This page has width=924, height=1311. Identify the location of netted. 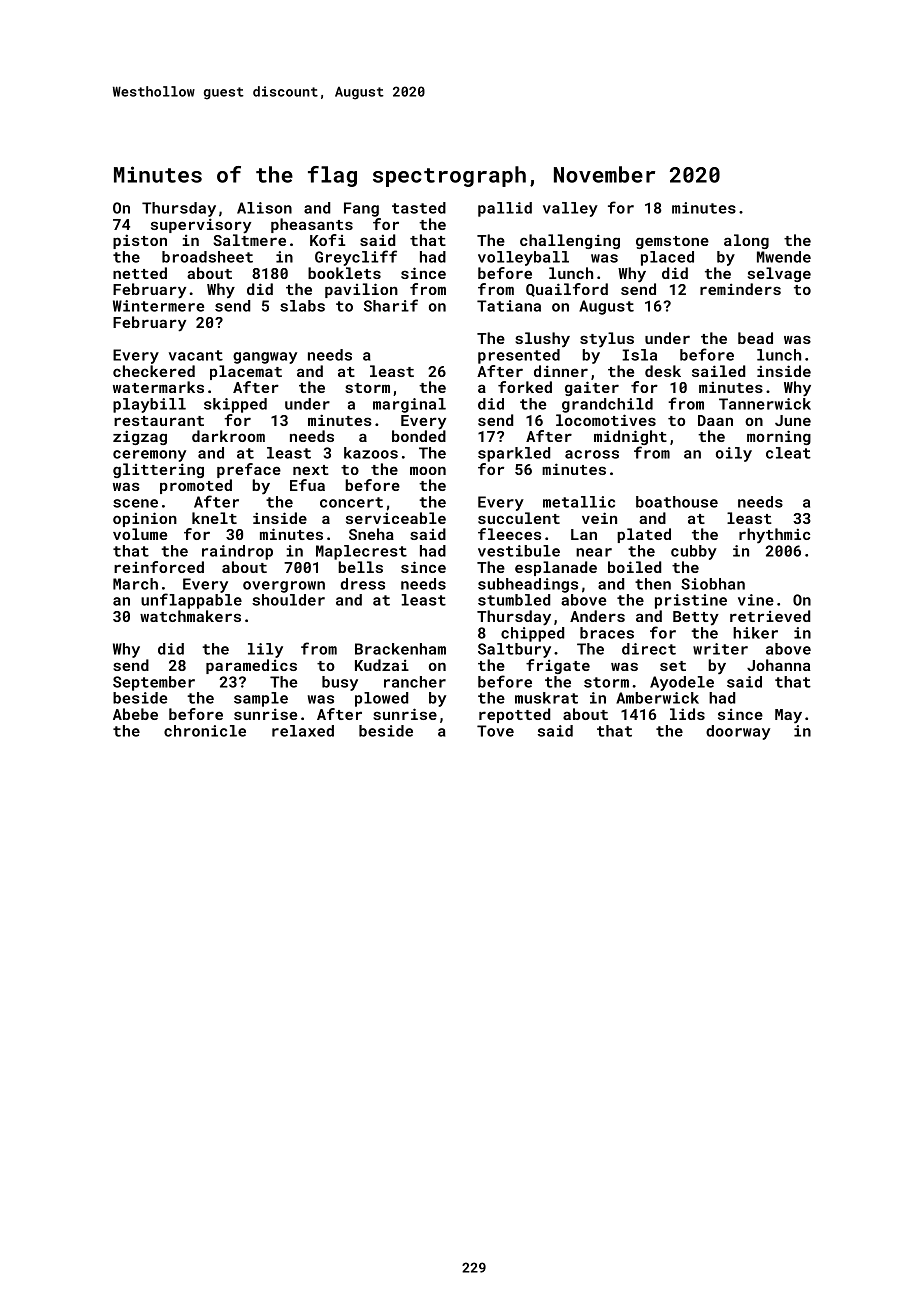
(140, 273).
